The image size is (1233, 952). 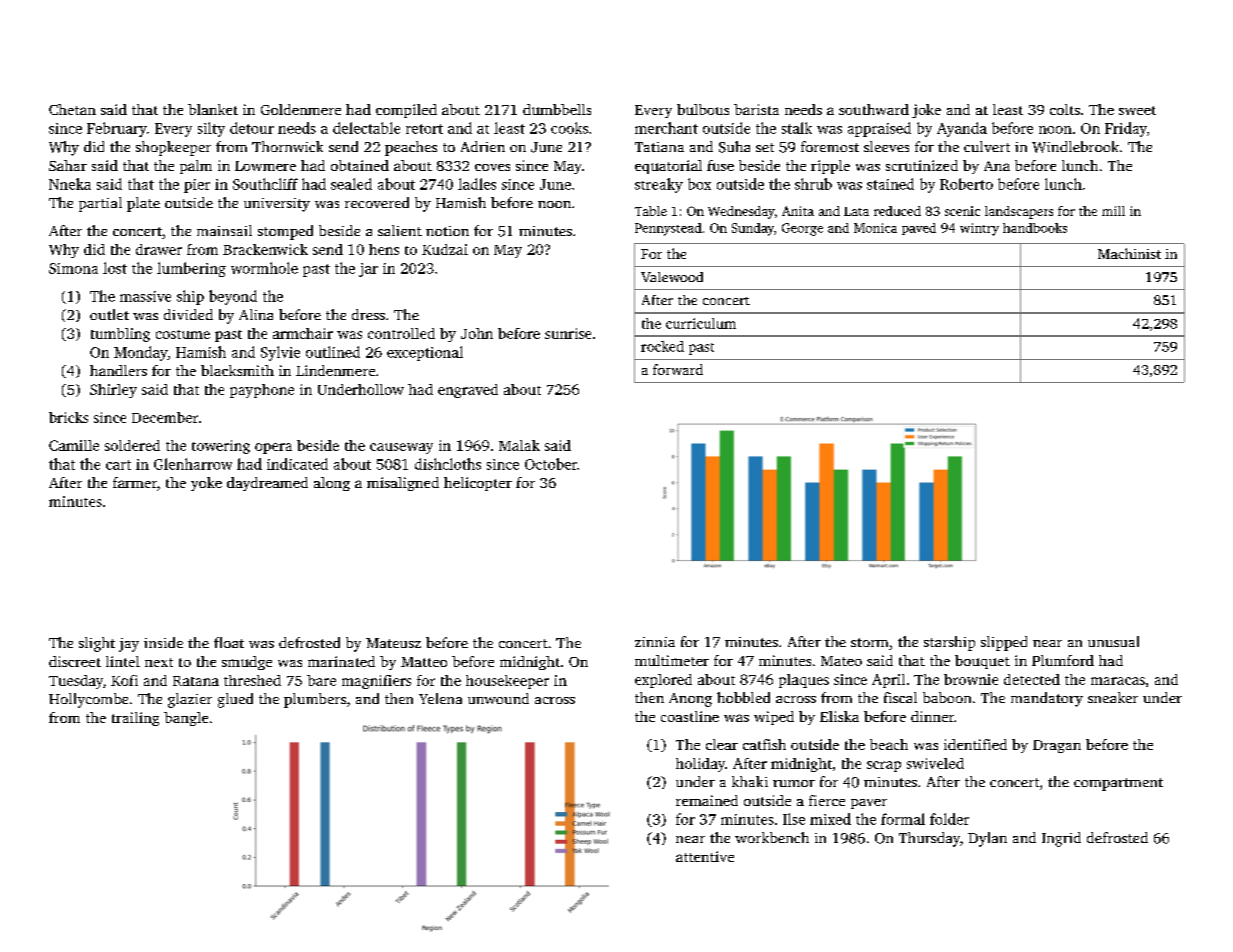 What do you see at coordinates (301, 109) in the page?
I see `Goldenmere` at bounding box center [301, 109].
